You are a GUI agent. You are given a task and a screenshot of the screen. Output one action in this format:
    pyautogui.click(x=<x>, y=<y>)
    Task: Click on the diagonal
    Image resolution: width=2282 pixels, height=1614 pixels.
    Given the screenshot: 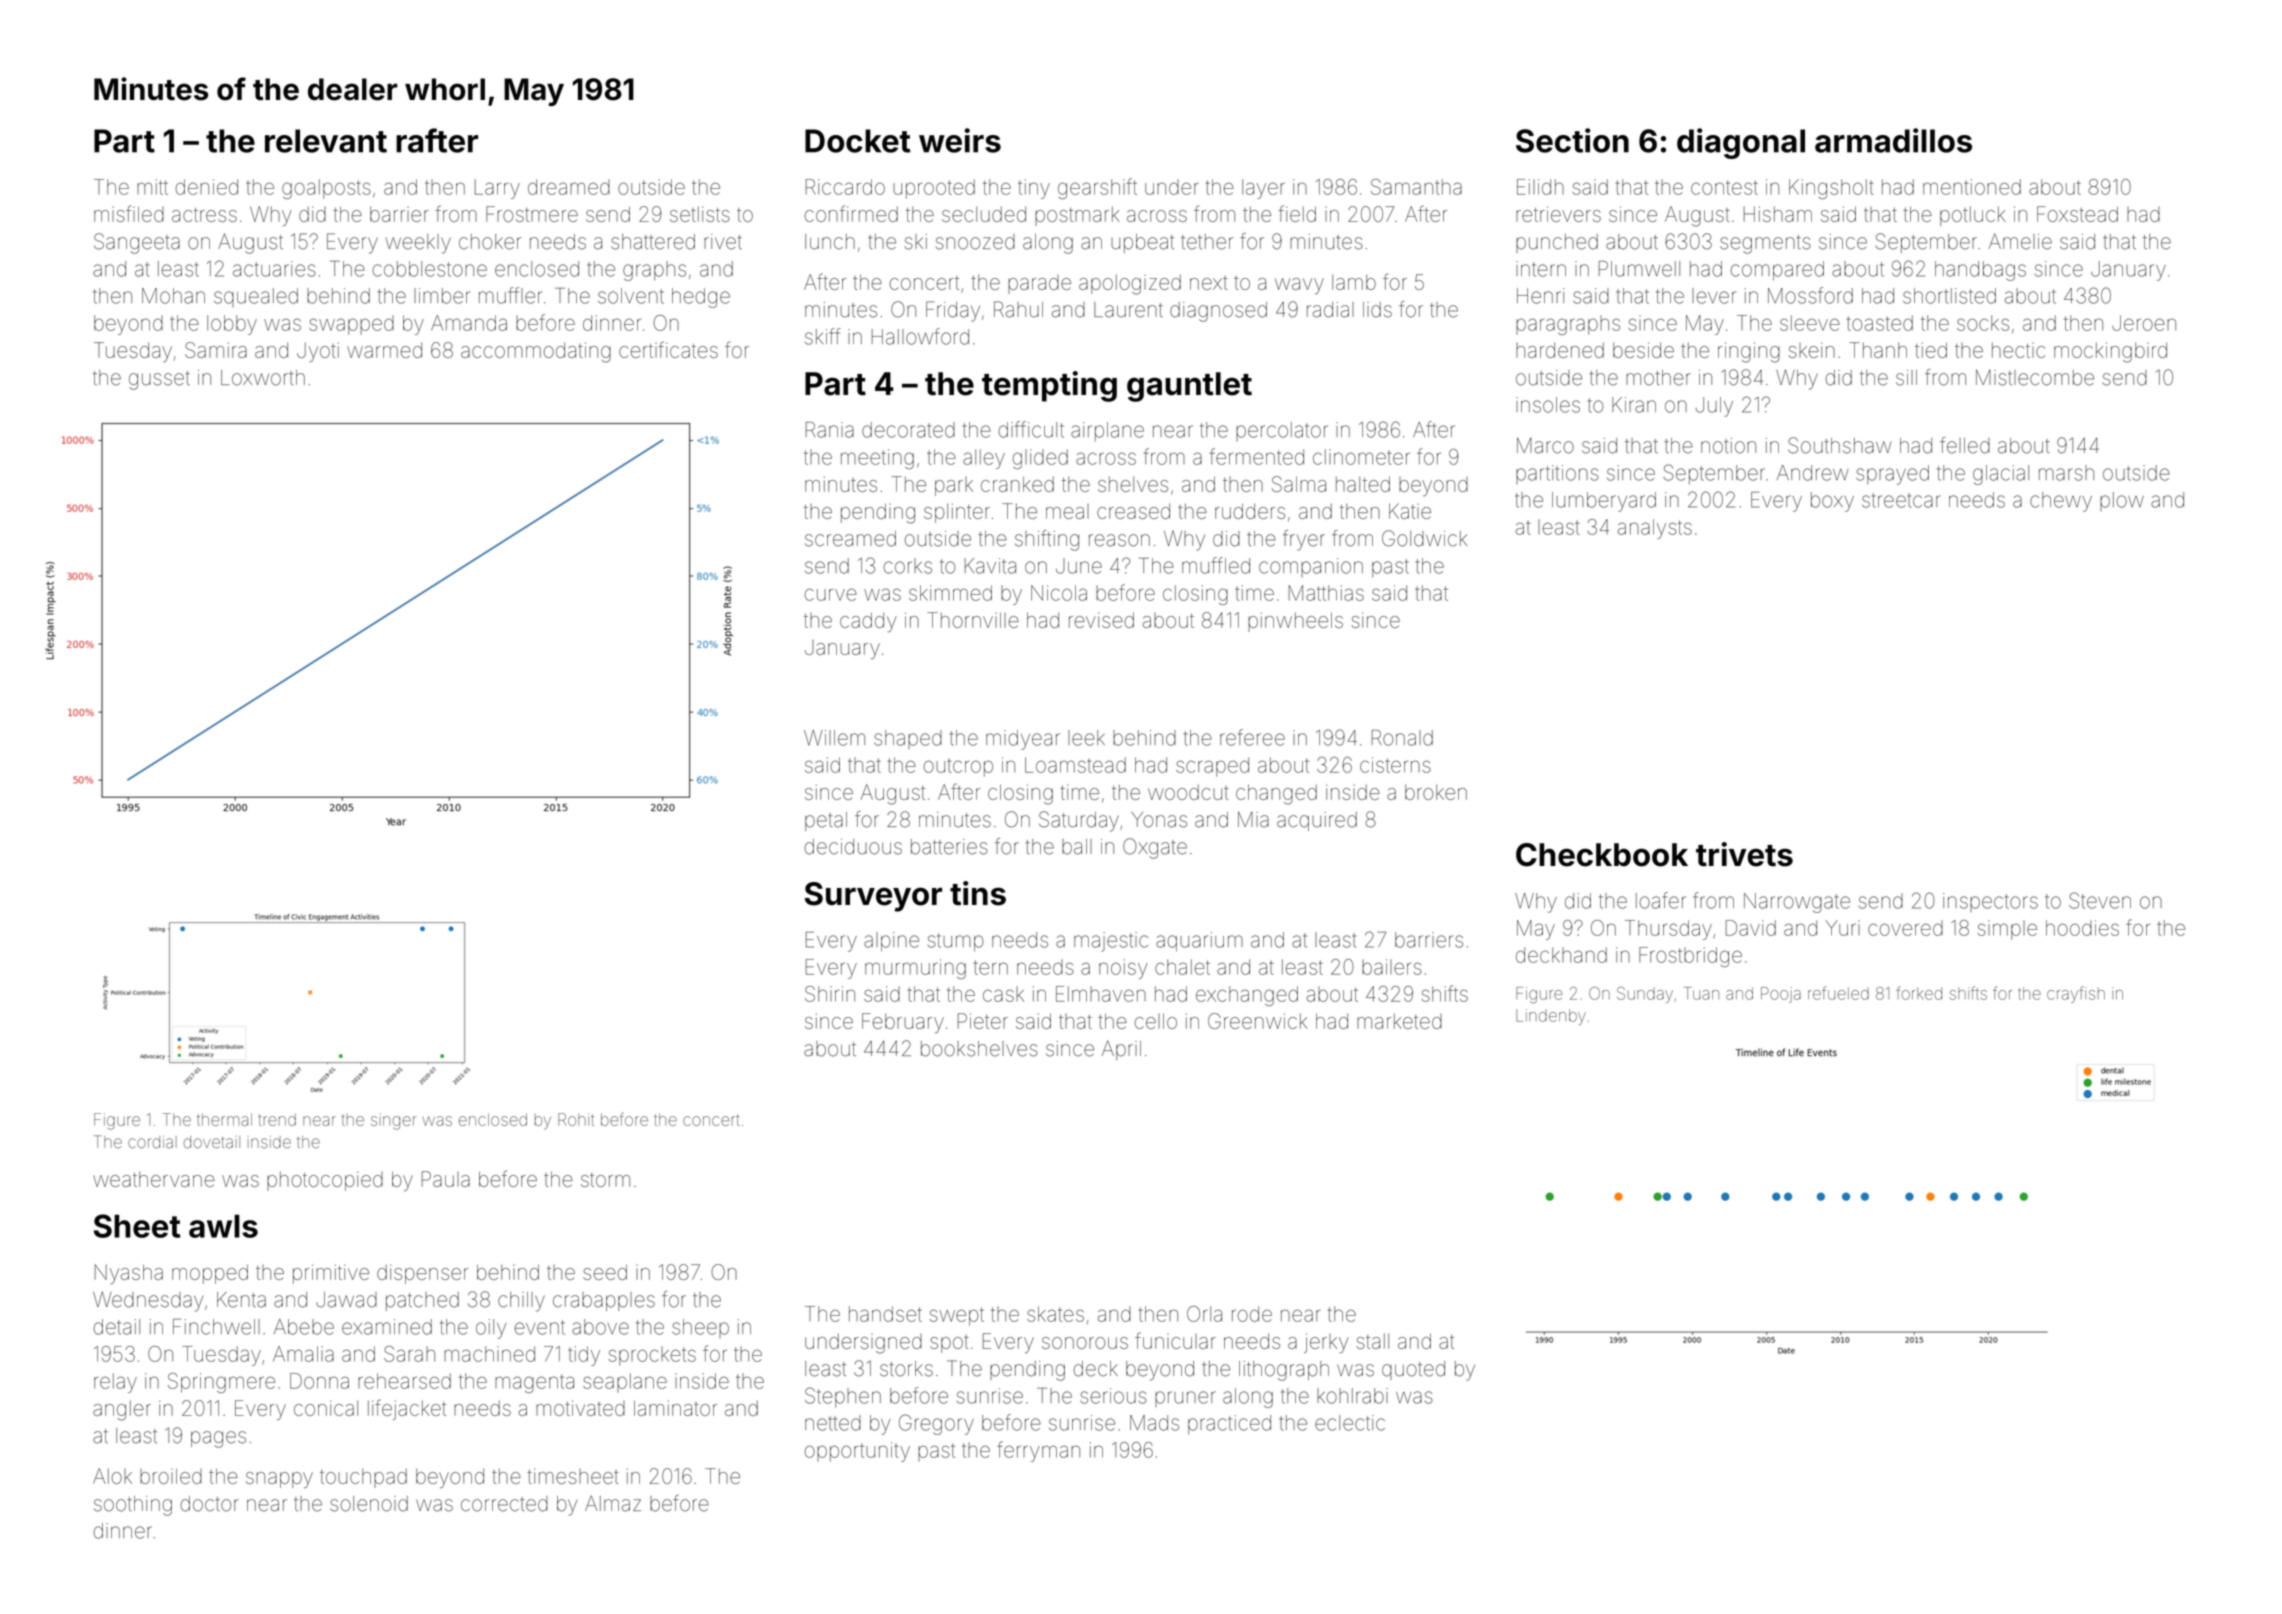 What is the action you would take?
    pyautogui.click(x=1741, y=143)
